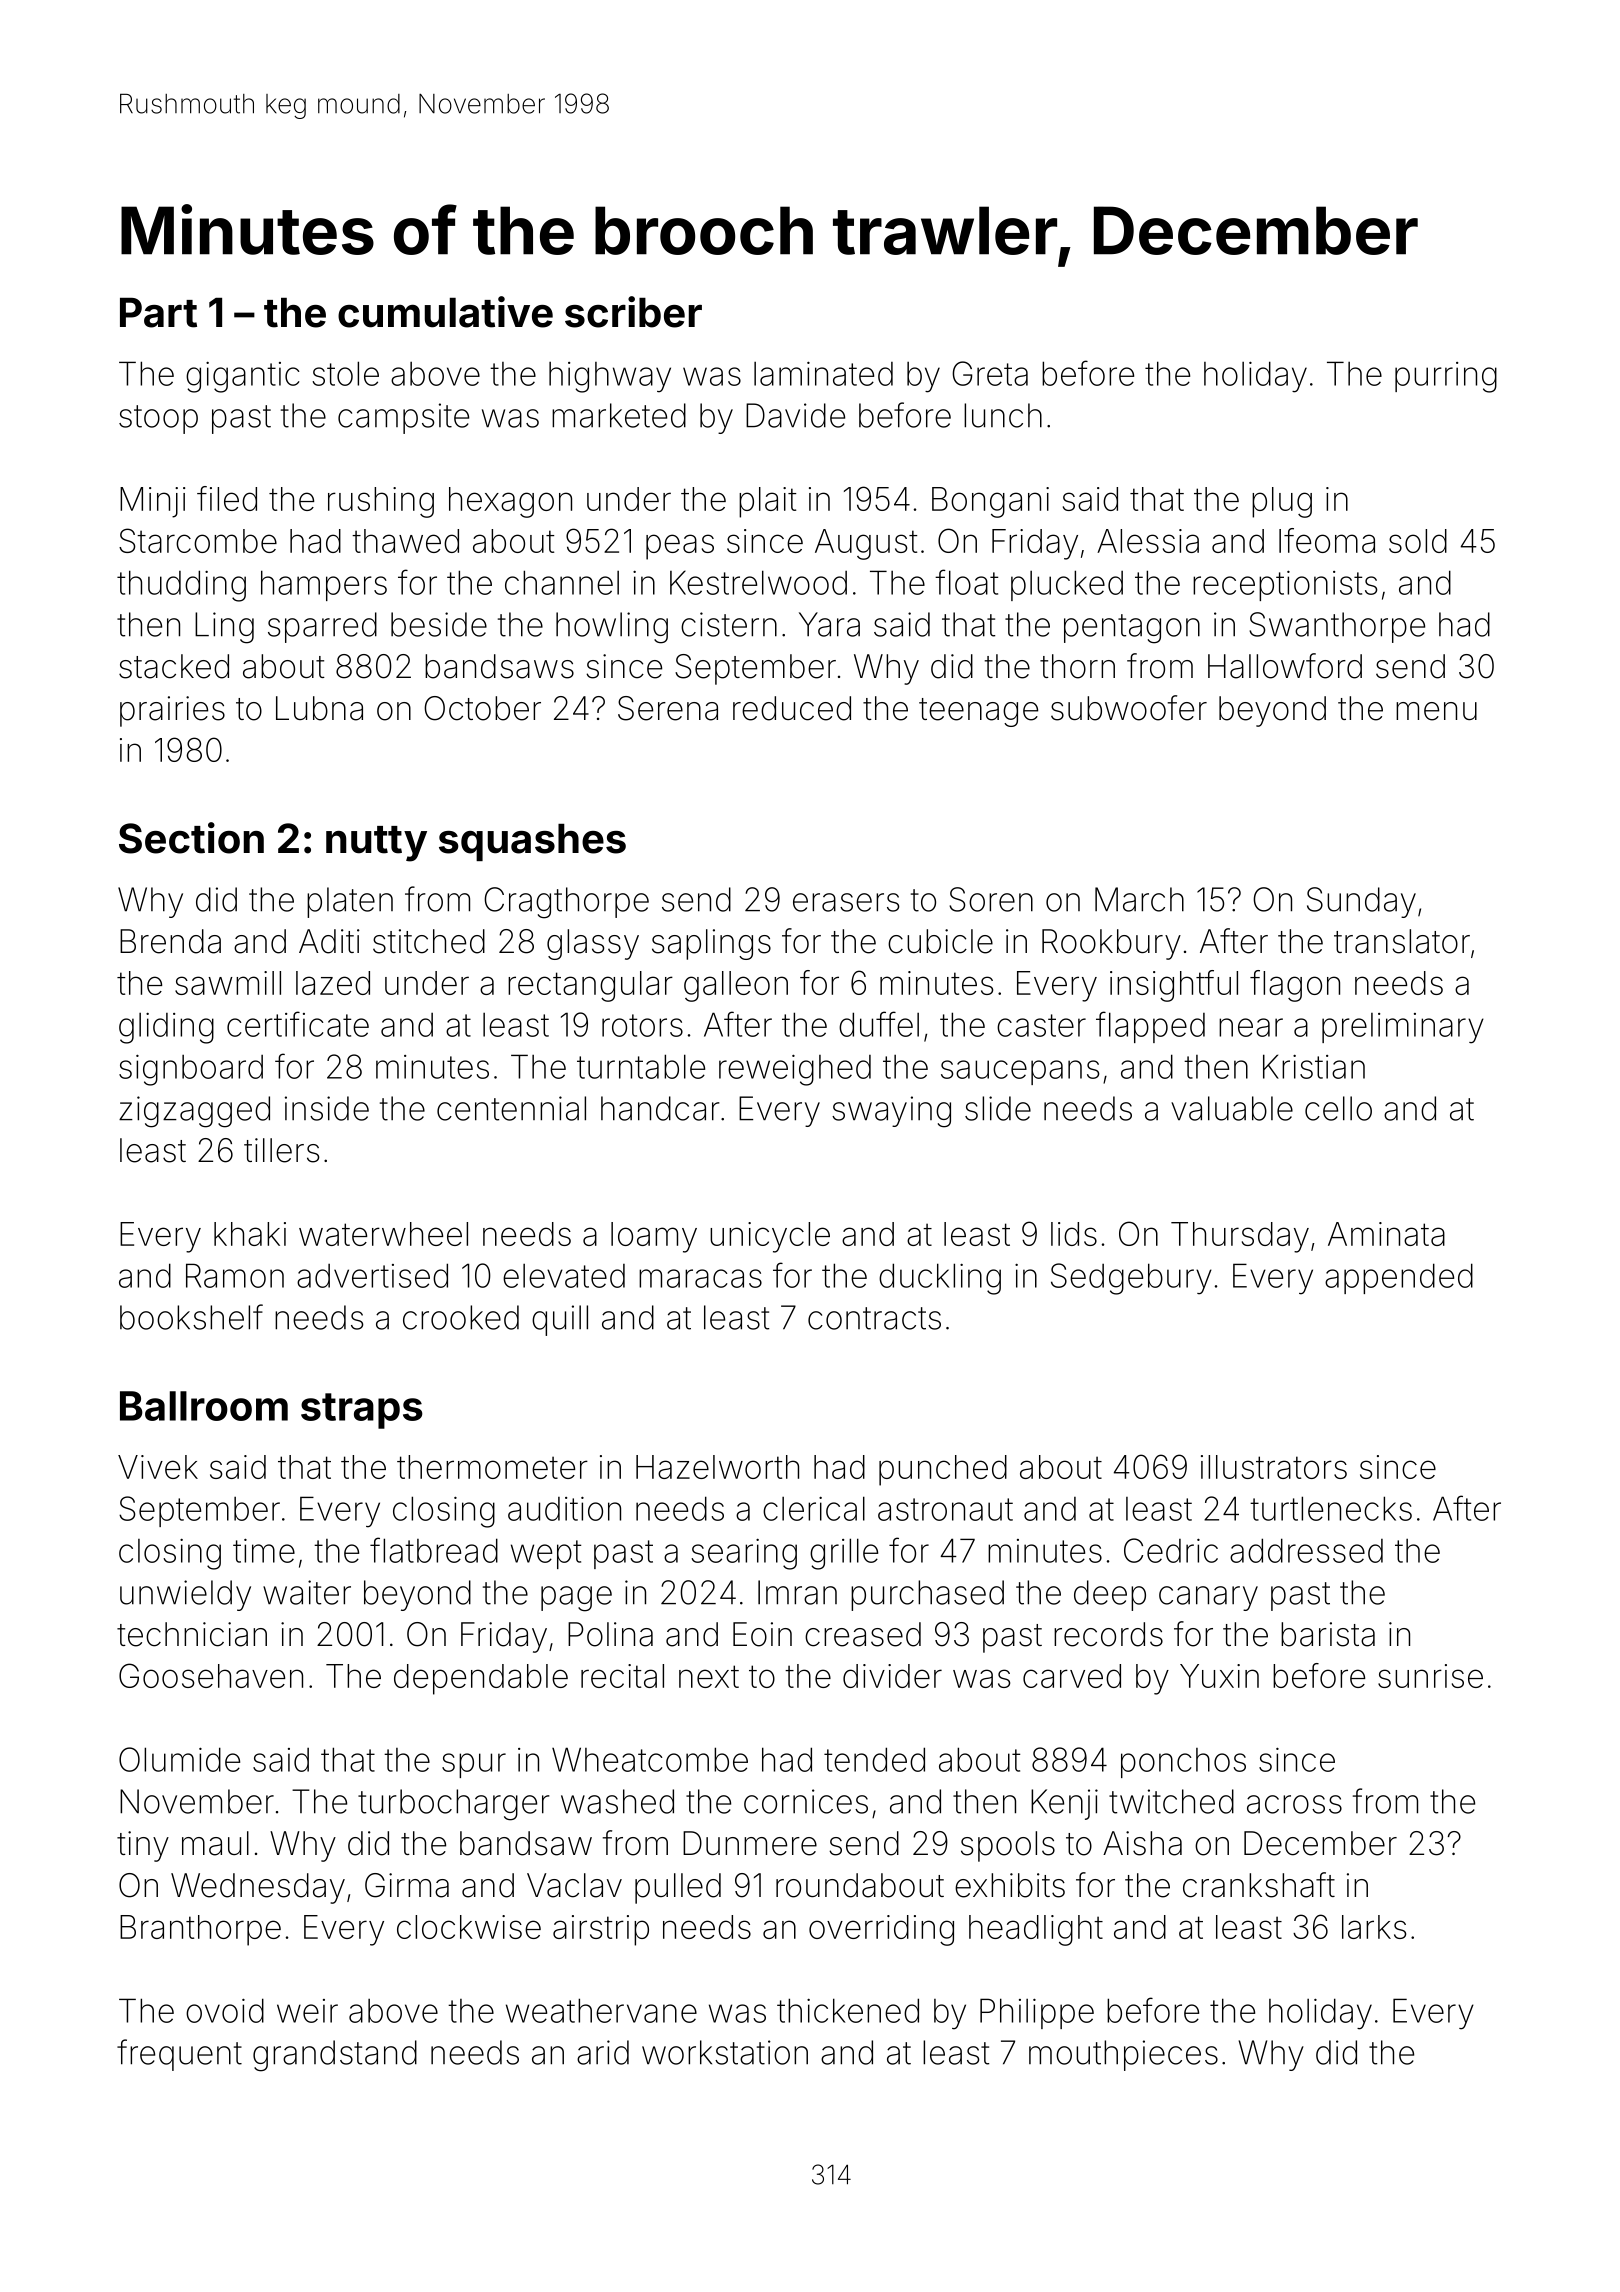  Describe the element at coordinates (767, 502) in the screenshot. I see `plait` at that location.
